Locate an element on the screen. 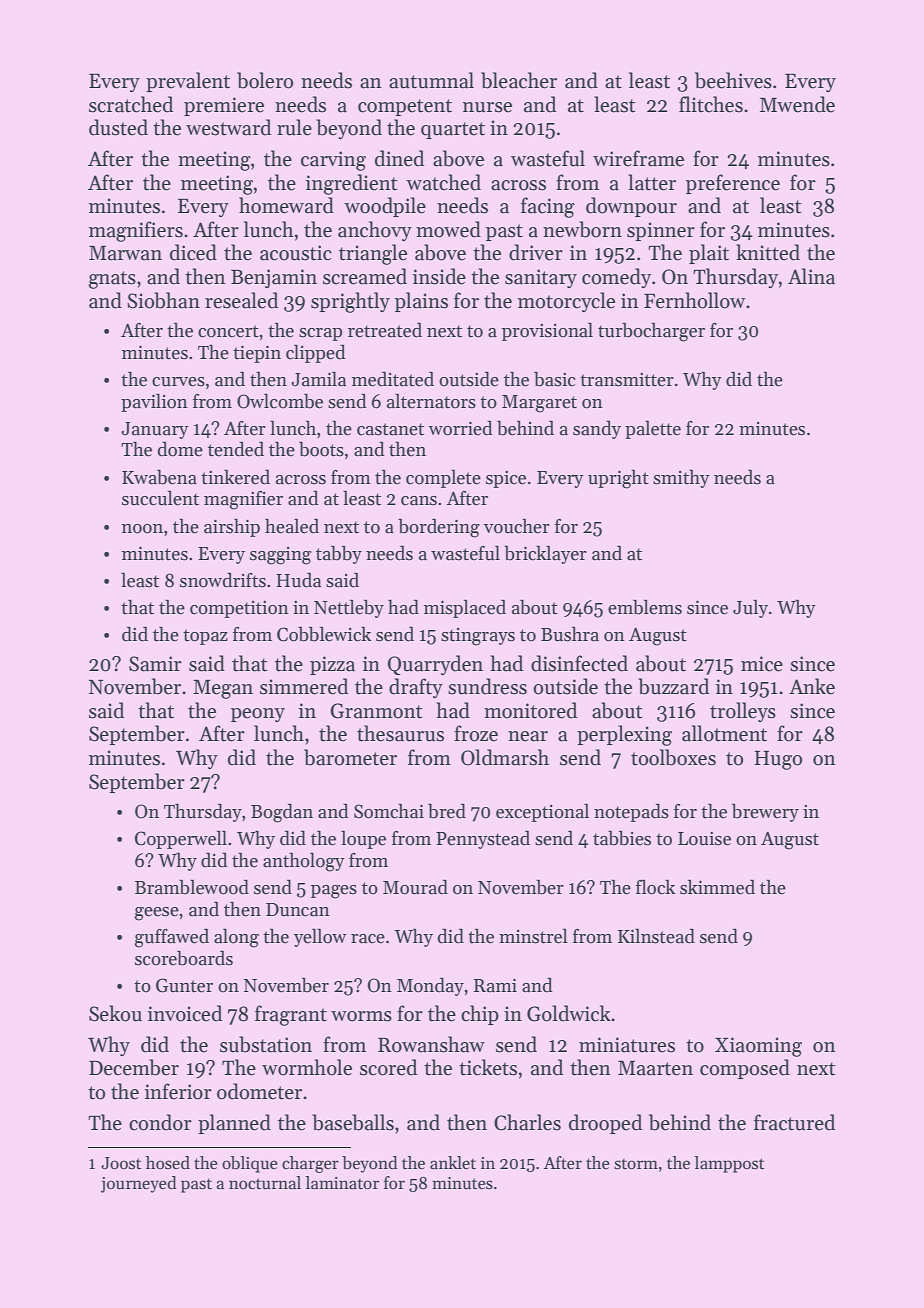 The width and height of the screenshot is (924, 1308). prevalent is located at coordinates (188, 82).
